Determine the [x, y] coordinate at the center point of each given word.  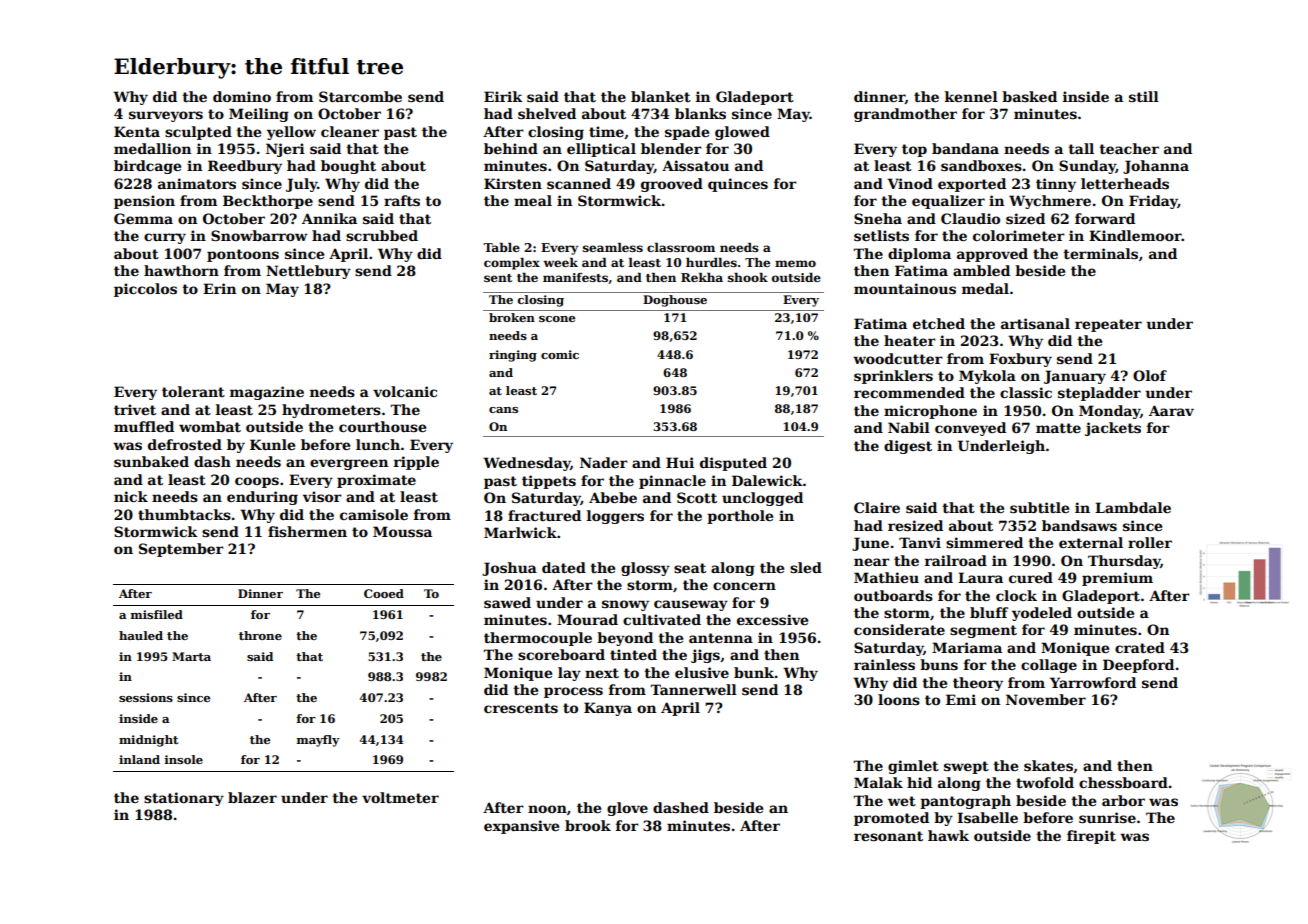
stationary [184, 799]
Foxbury [1020, 360]
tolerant [193, 391]
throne [260, 635]
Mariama [967, 647]
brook [588, 825]
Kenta [137, 131]
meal [533, 200]
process [573, 692]
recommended [909, 392]
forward [1105, 218]
